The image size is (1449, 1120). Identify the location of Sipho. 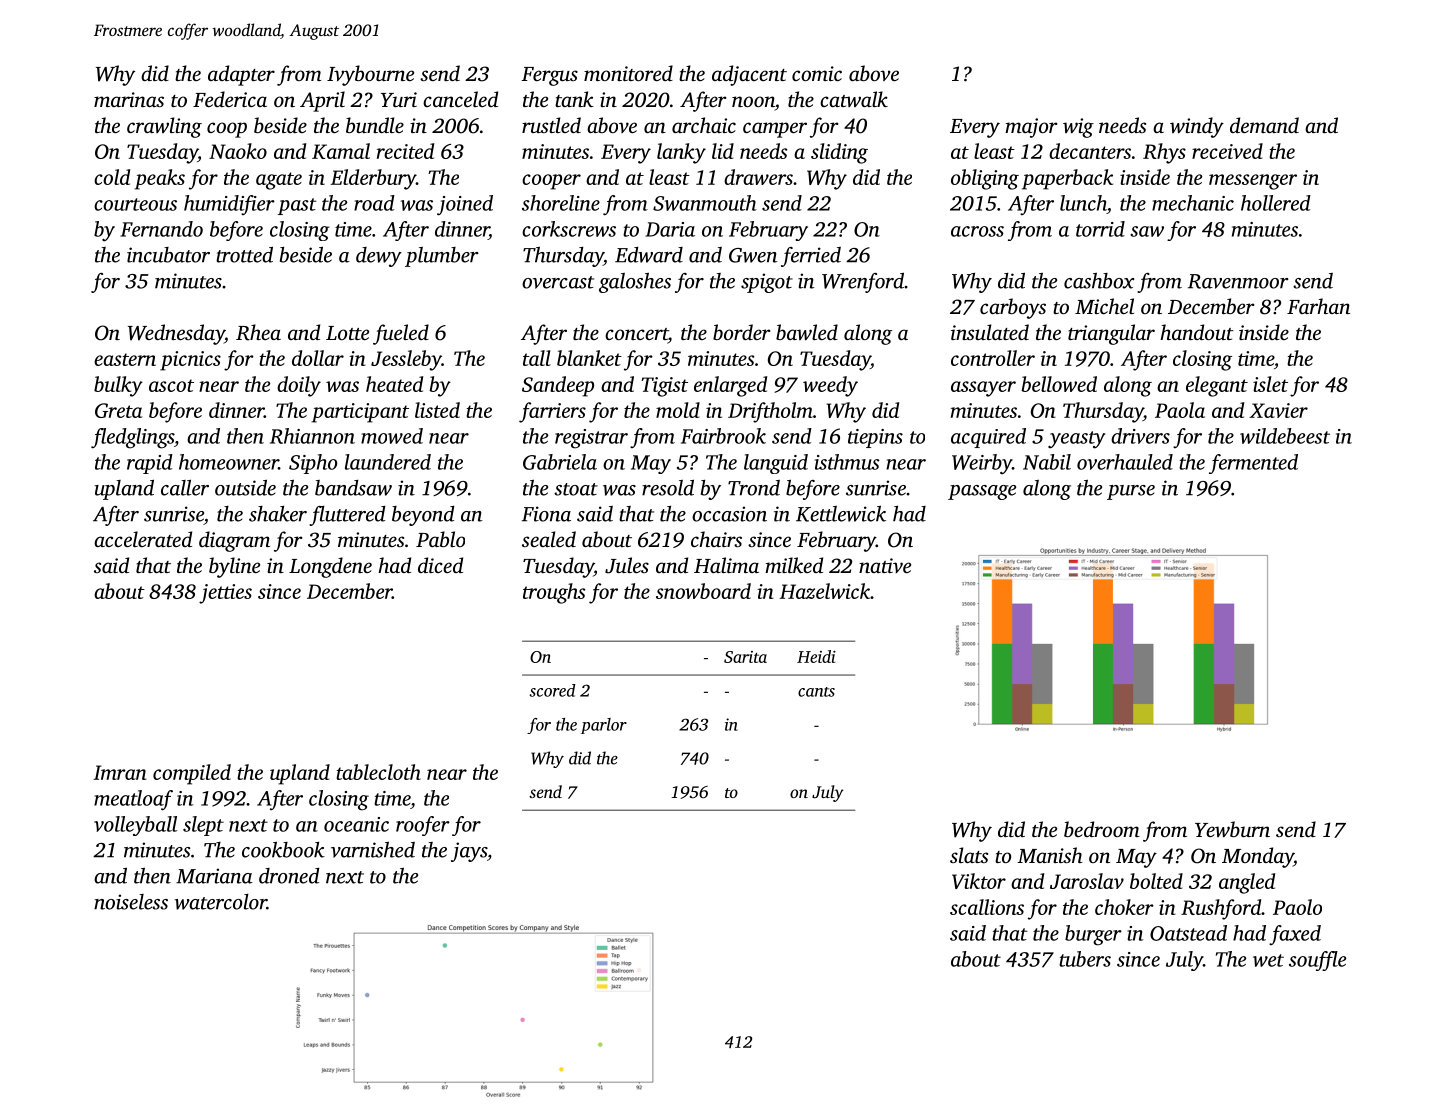
(313, 464).
